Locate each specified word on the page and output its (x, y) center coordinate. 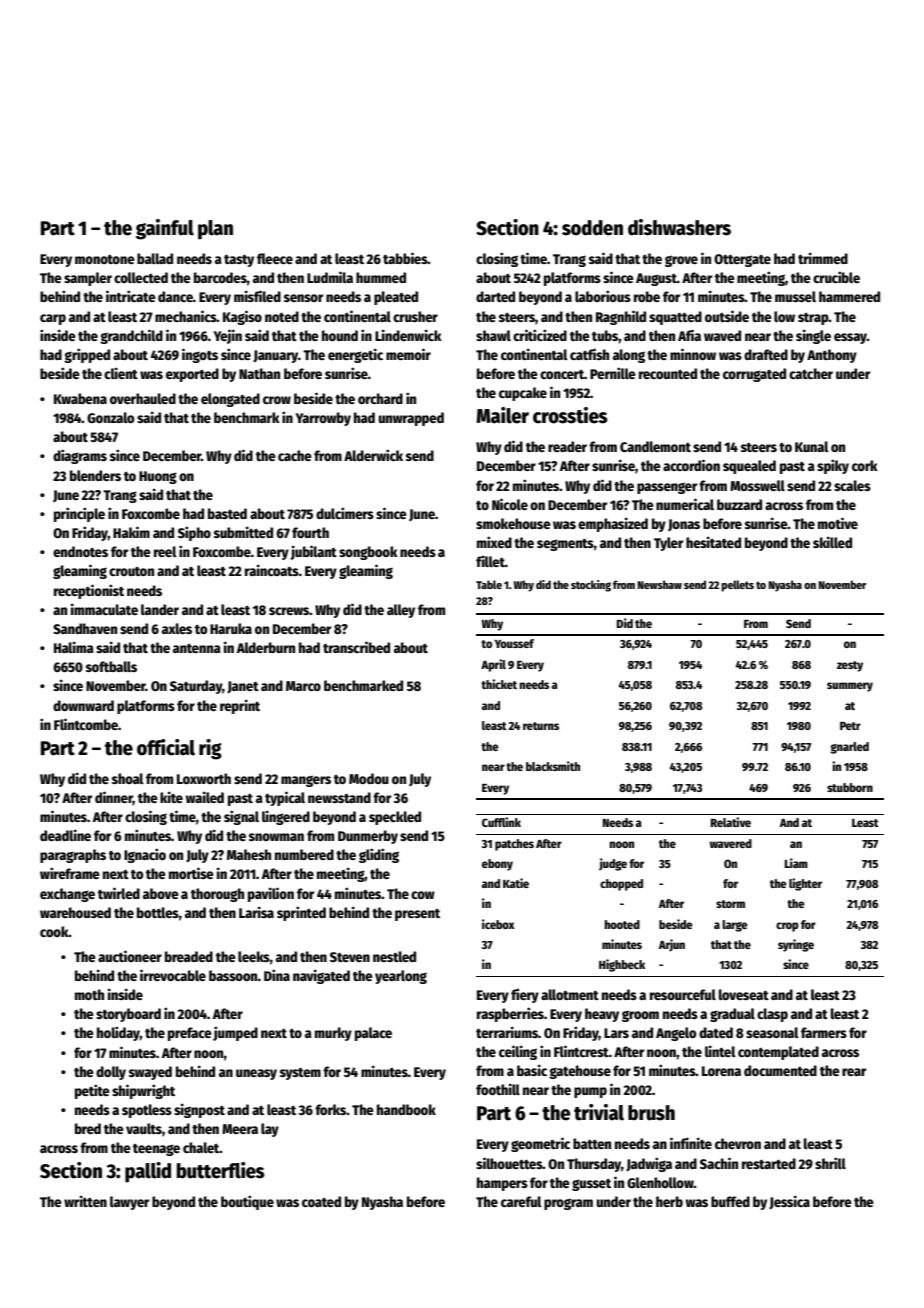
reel (165, 551)
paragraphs (73, 856)
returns (541, 726)
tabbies (405, 258)
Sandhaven (85, 628)
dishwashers (679, 227)
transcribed (356, 647)
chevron (738, 1143)
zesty (850, 666)
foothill (498, 1089)
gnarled (849, 748)
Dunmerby (368, 837)
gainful (165, 229)
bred (88, 1128)
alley (401, 611)
